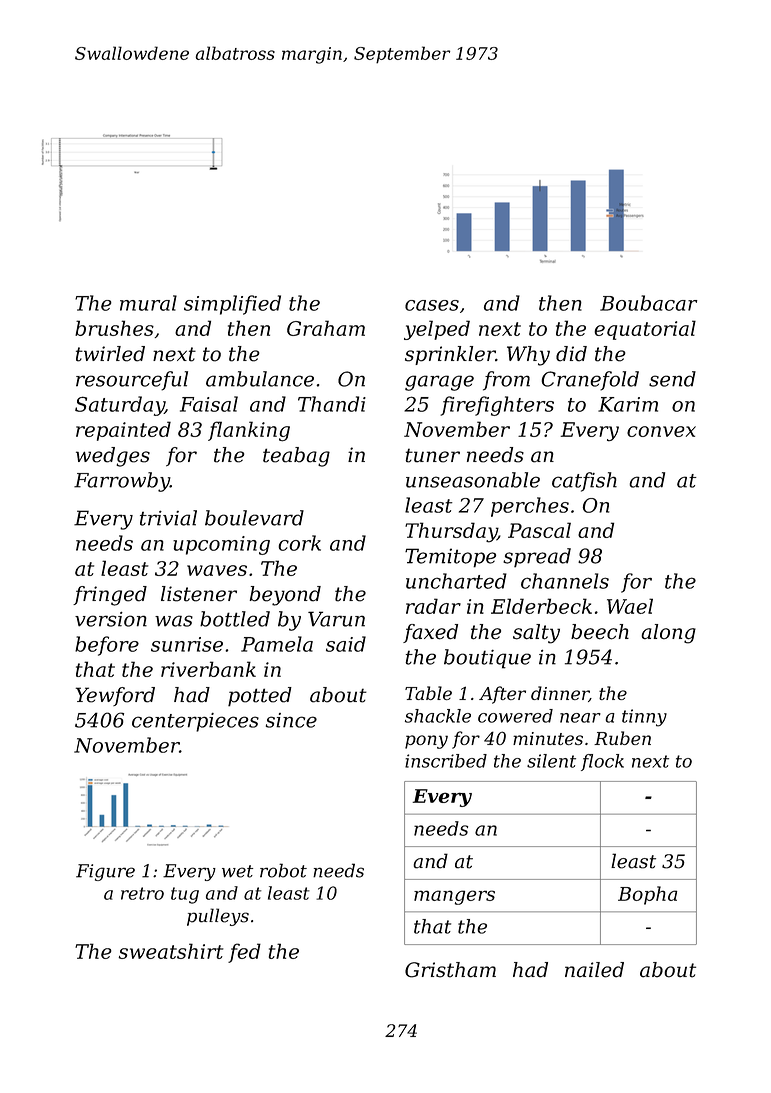 The width and height of the screenshot is (771, 1093). I want to click on twirled, so click(110, 354).
